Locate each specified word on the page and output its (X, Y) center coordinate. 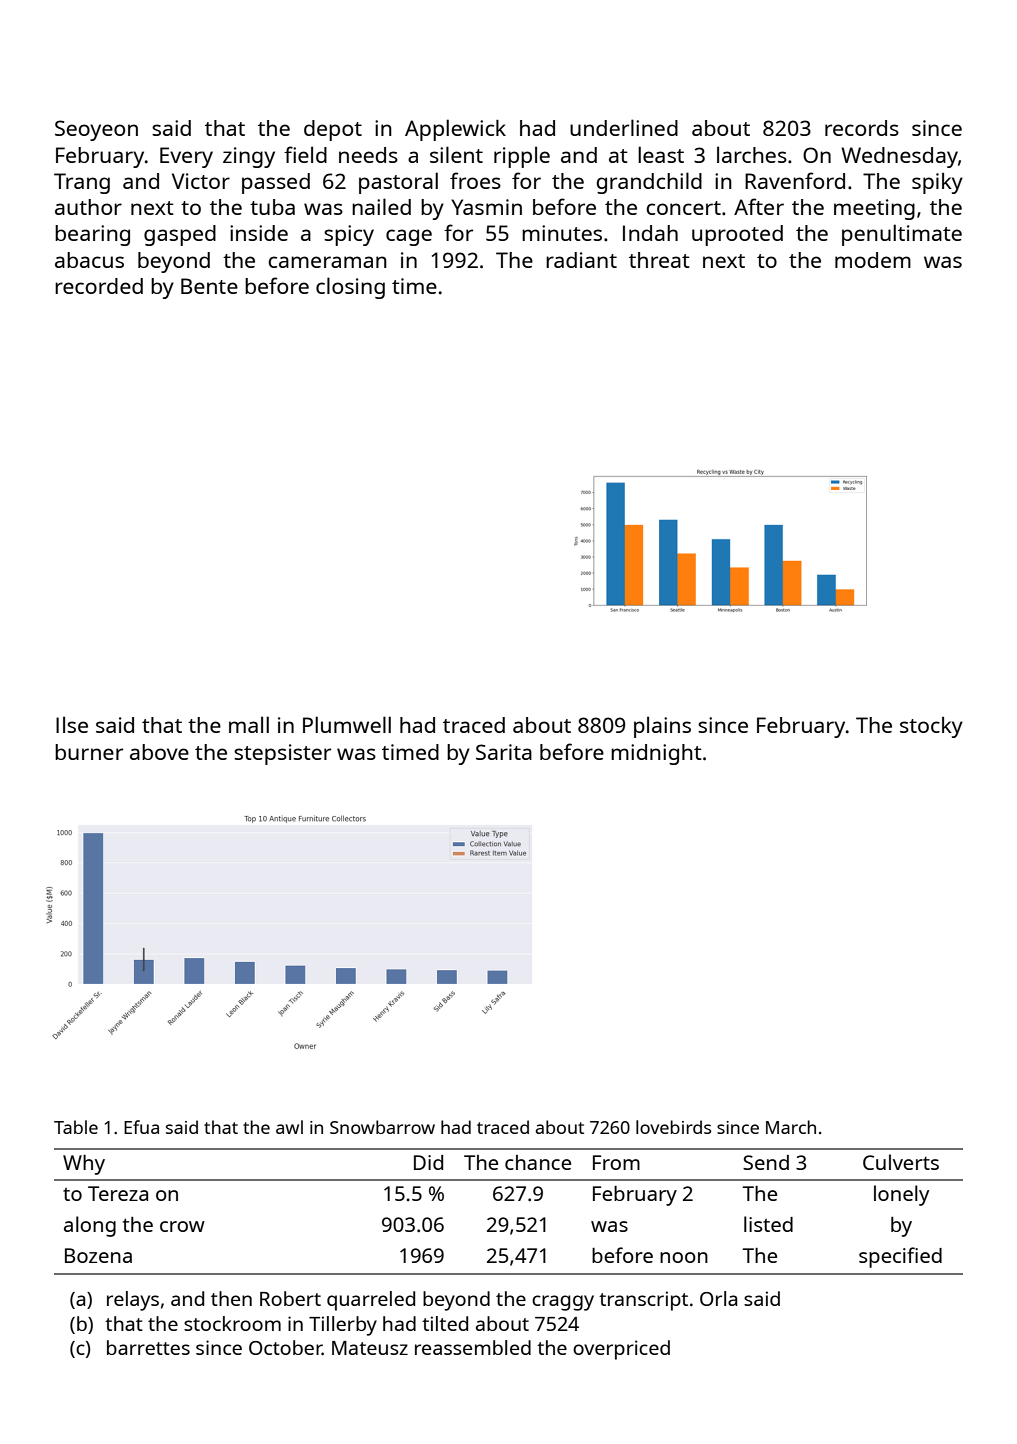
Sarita (504, 752)
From (616, 1162)
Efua (141, 1127)
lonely (901, 1195)
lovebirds (673, 1127)
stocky (931, 727)
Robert (290, 1298)
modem (873, 260)
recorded (99, 286)
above (159, 752)
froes (475, 180)
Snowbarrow (382, 1127)
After (759, 206)
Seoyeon (96, 130)
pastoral (398, 183)
